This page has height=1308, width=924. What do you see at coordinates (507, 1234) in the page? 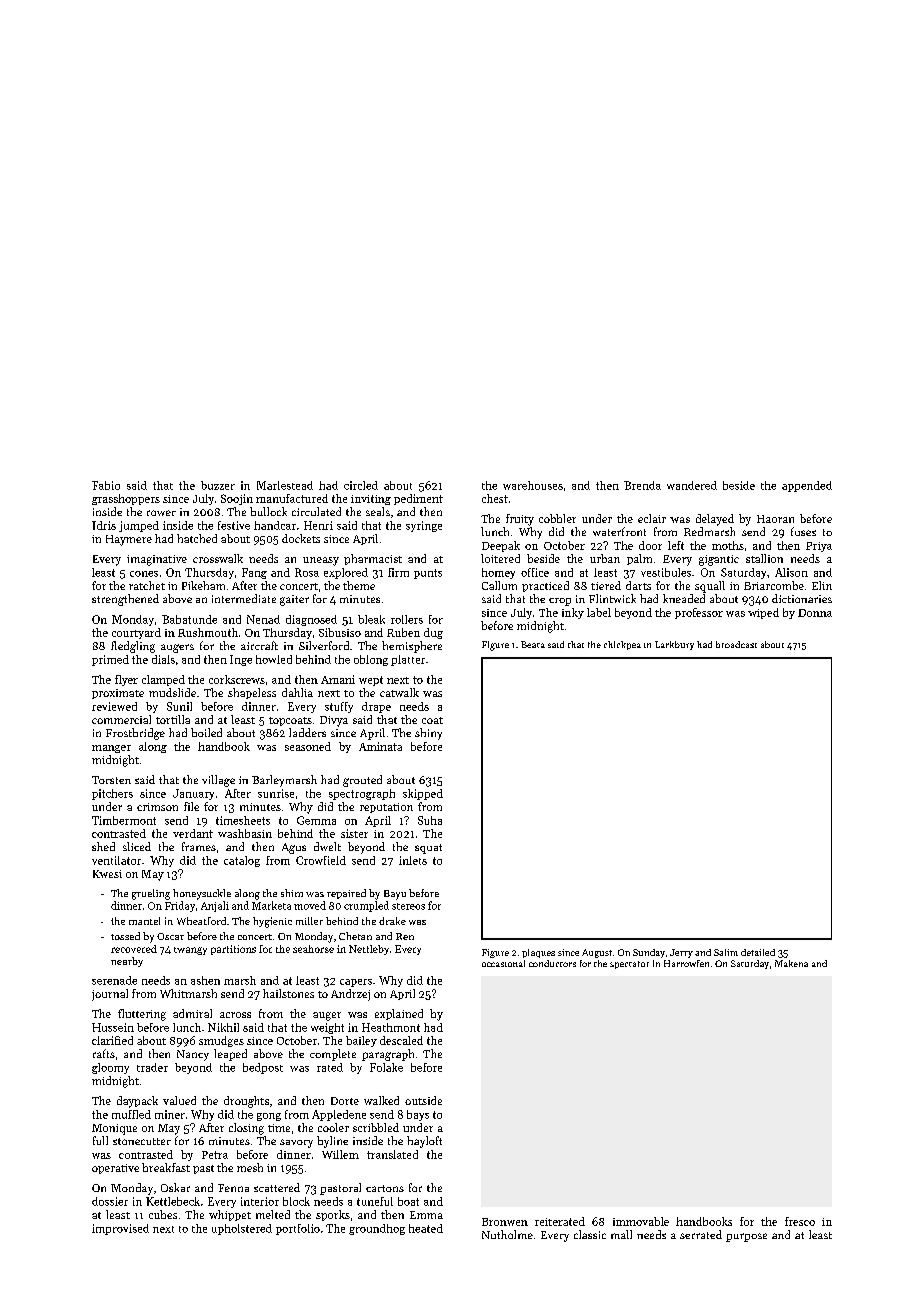
I see `Nutholme` at bounding box center [507, 1234].
